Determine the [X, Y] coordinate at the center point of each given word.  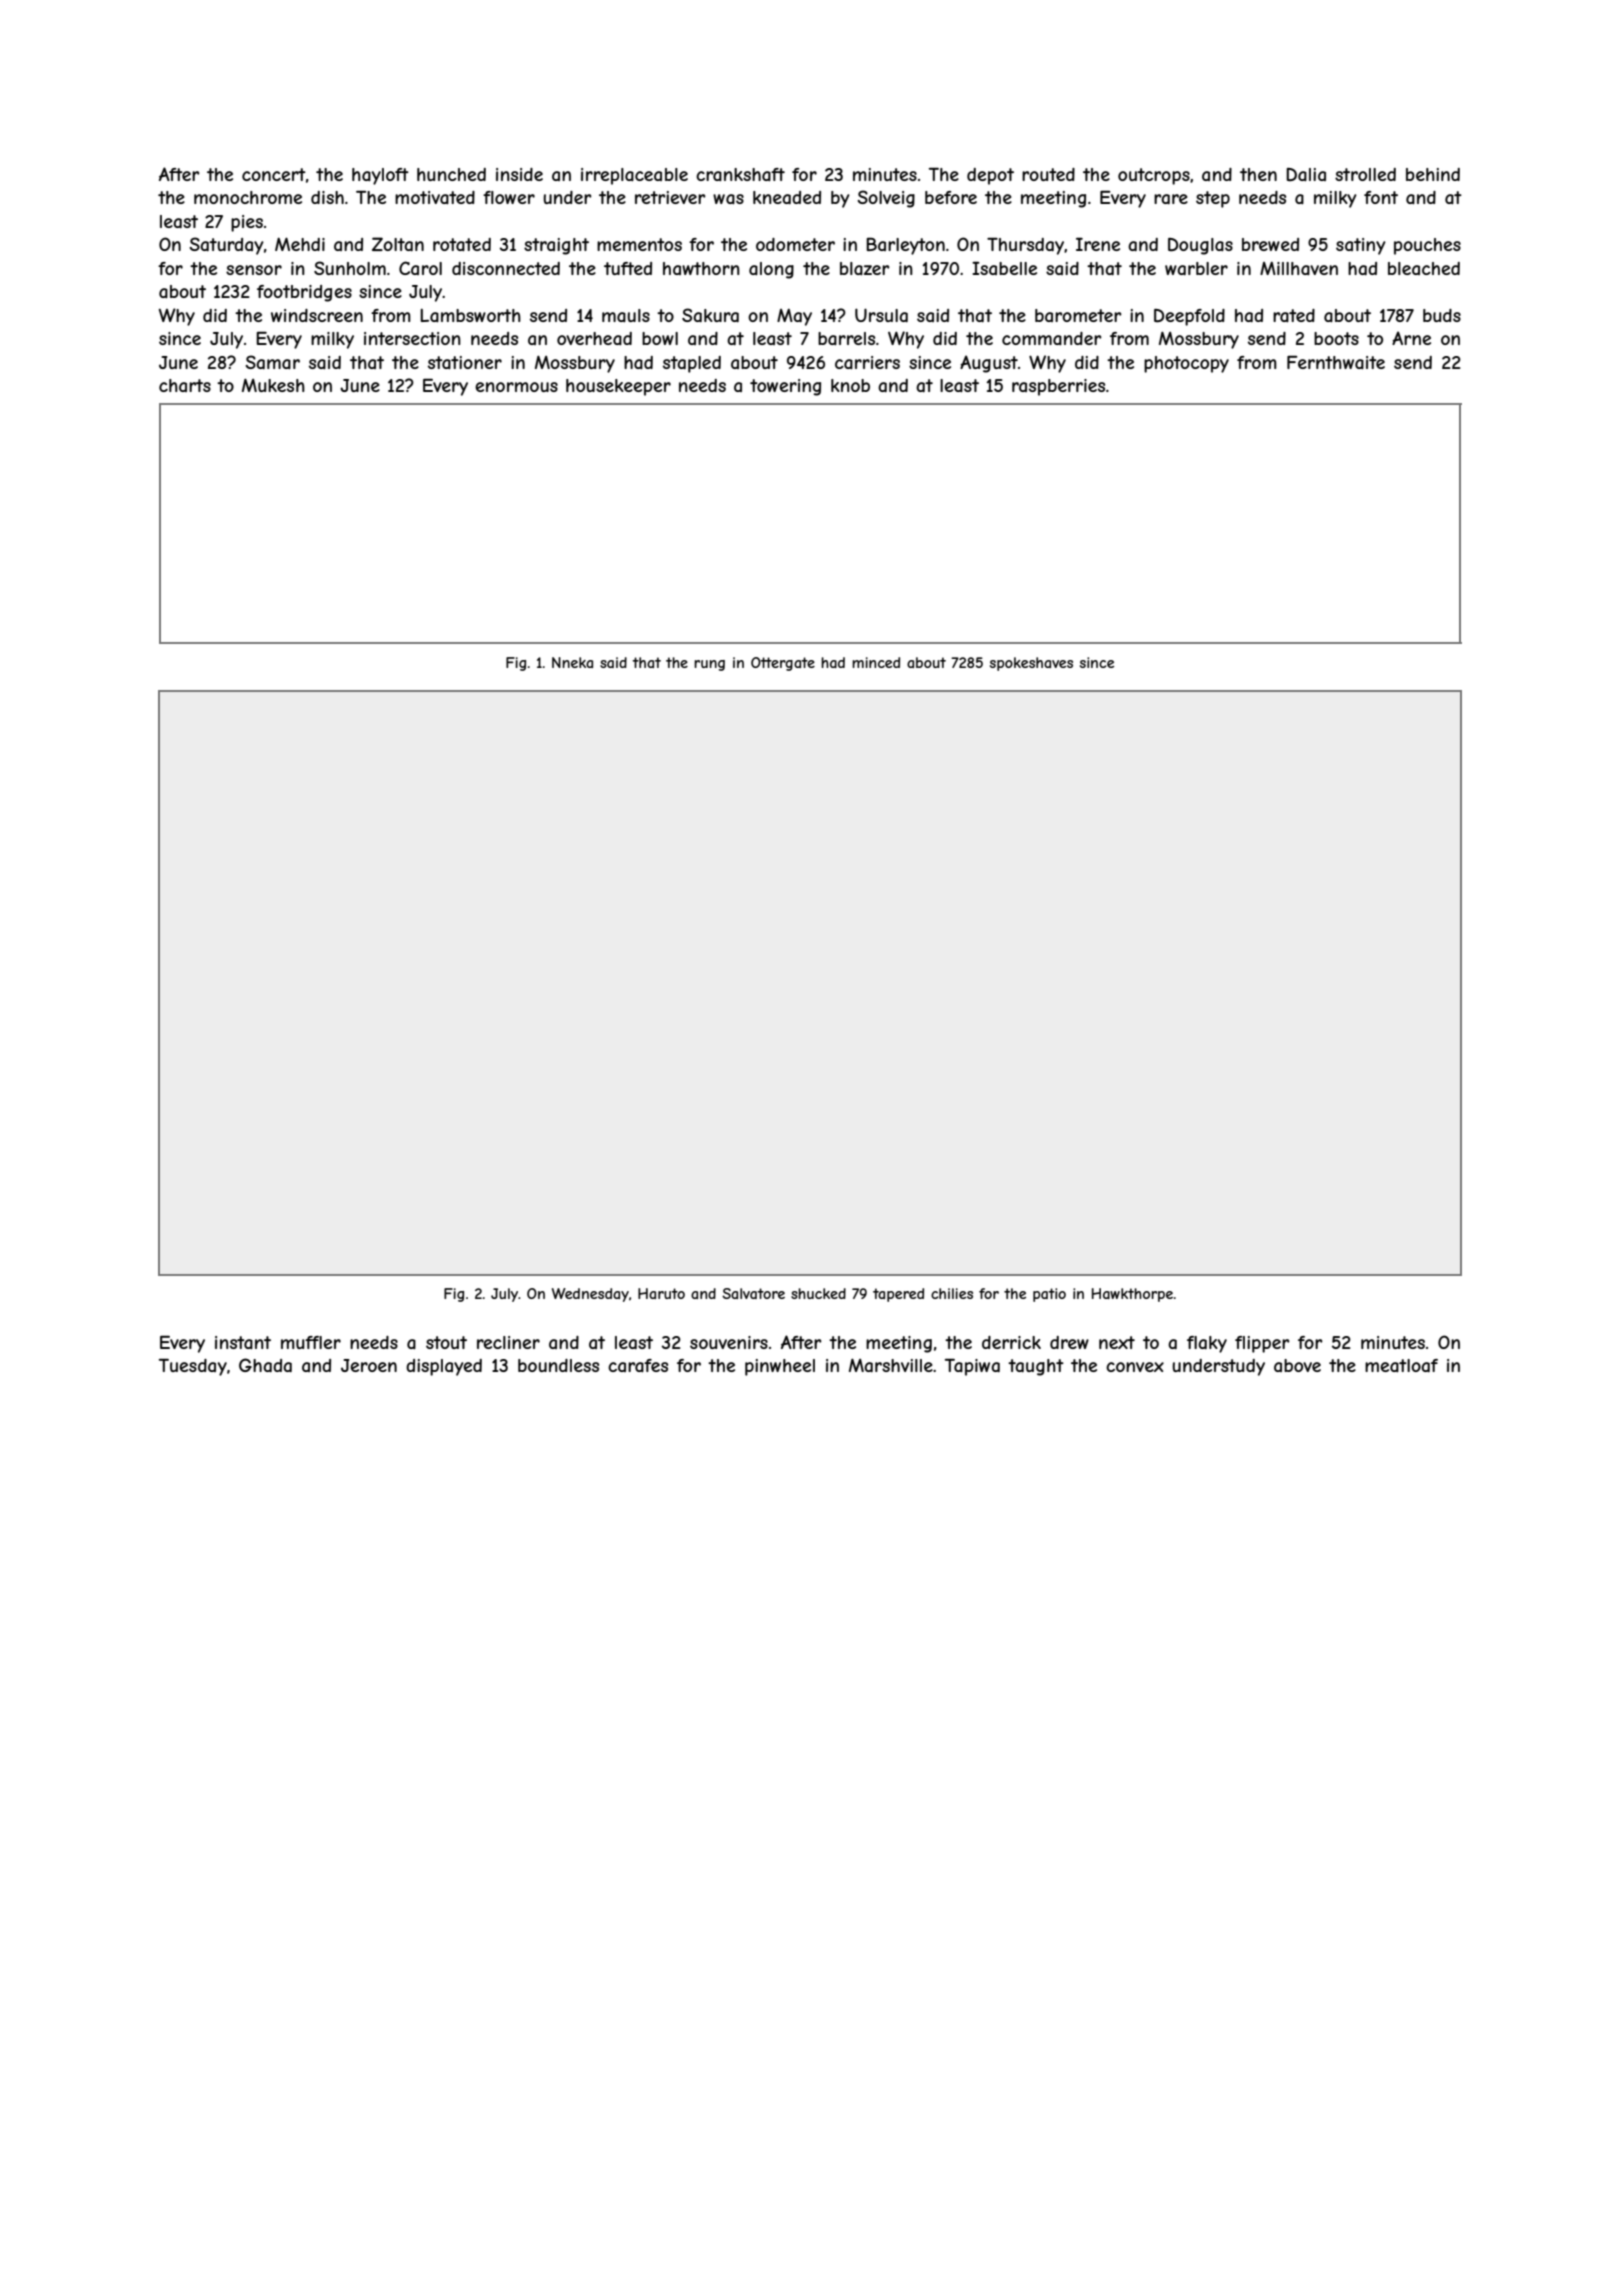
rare [1171, 199]
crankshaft [740, 174]
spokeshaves [1031, 664]
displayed [444, 1367]
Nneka [572, 662]
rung [709, 665]
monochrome [248, 197]
